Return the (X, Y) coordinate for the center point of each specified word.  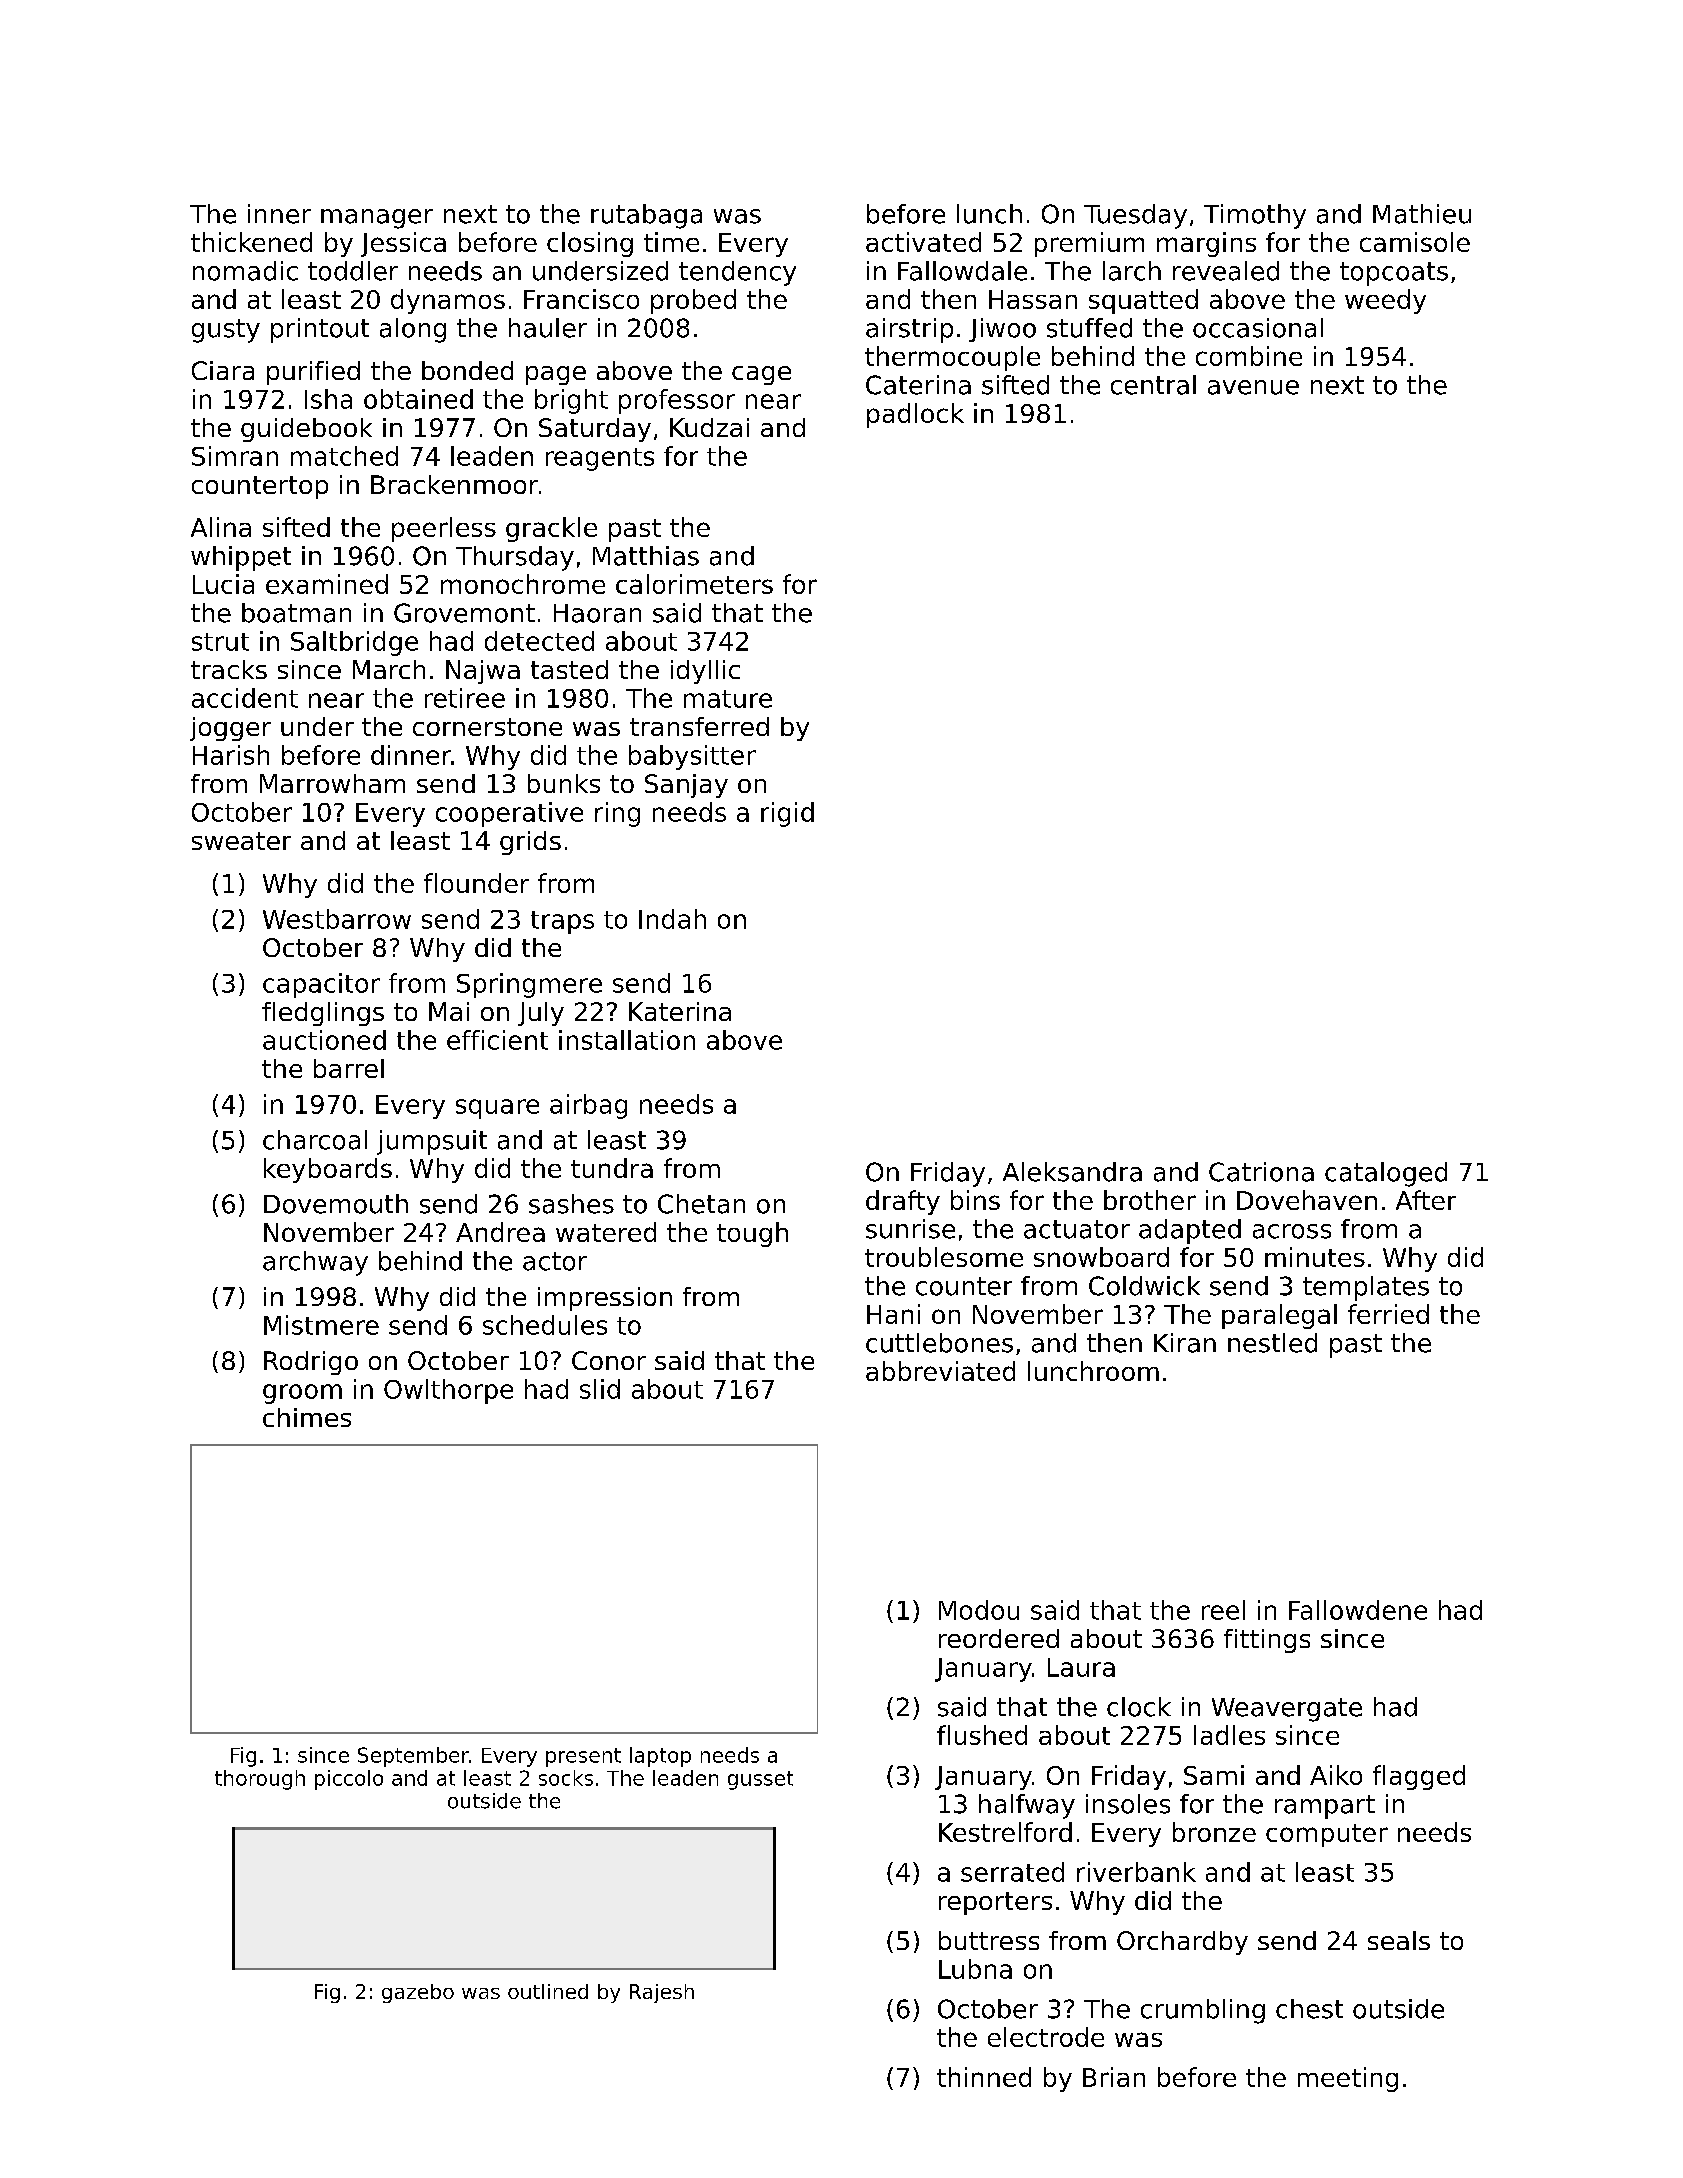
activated (923, 242)
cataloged (1386, 1174)
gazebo (418, 1993)
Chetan (701, 1204)
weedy (1385, 301)
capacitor (321, 985)
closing (590, 244)
